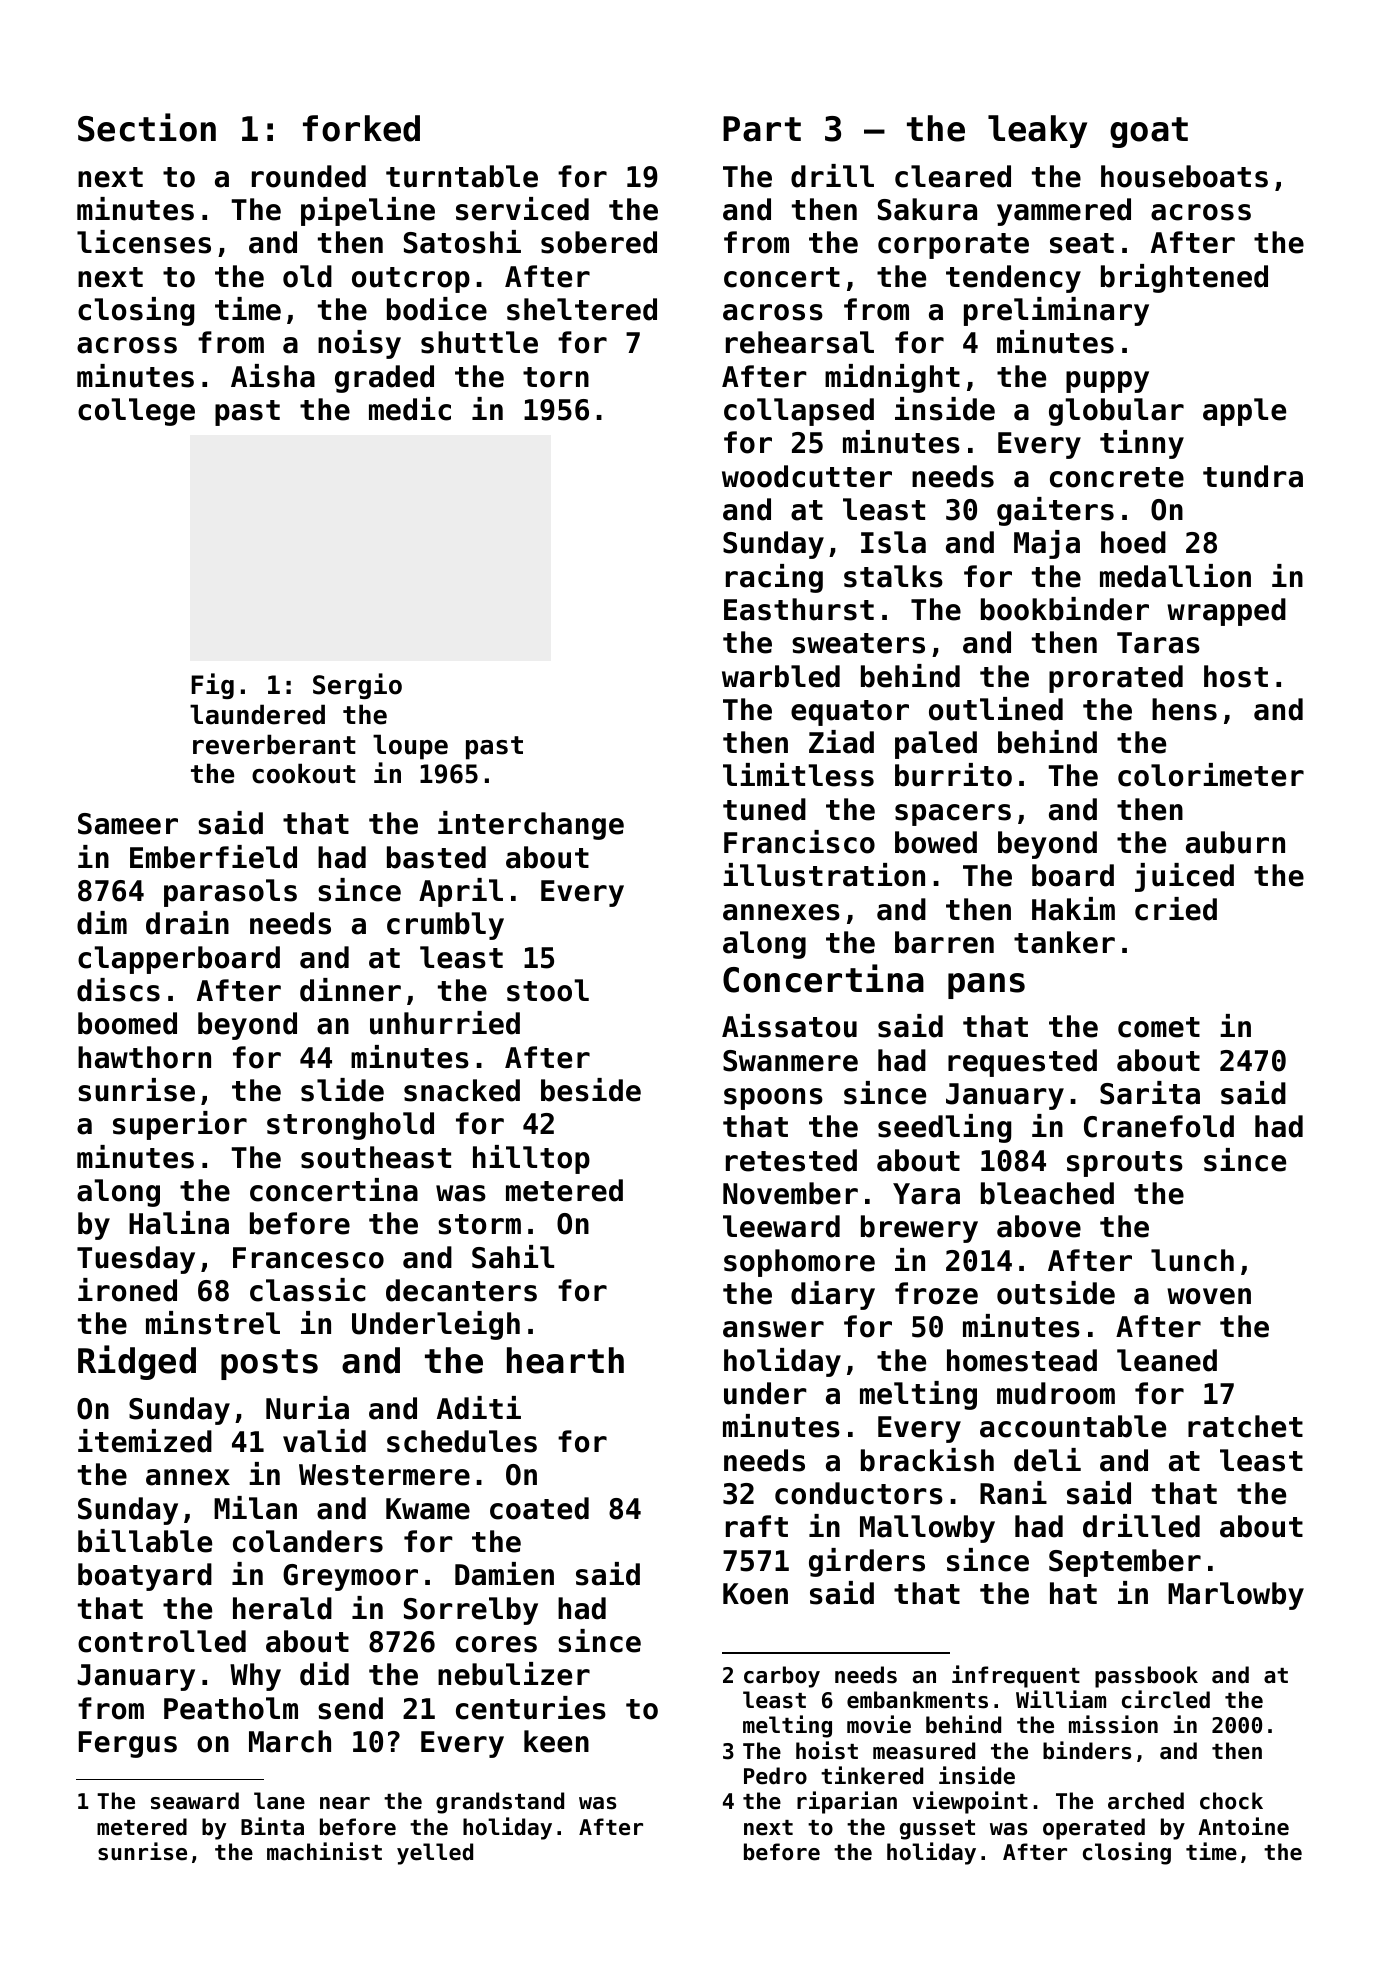  Describe the element at coordinates (1226, 612) in the page. I see `wrapped` at that location.
